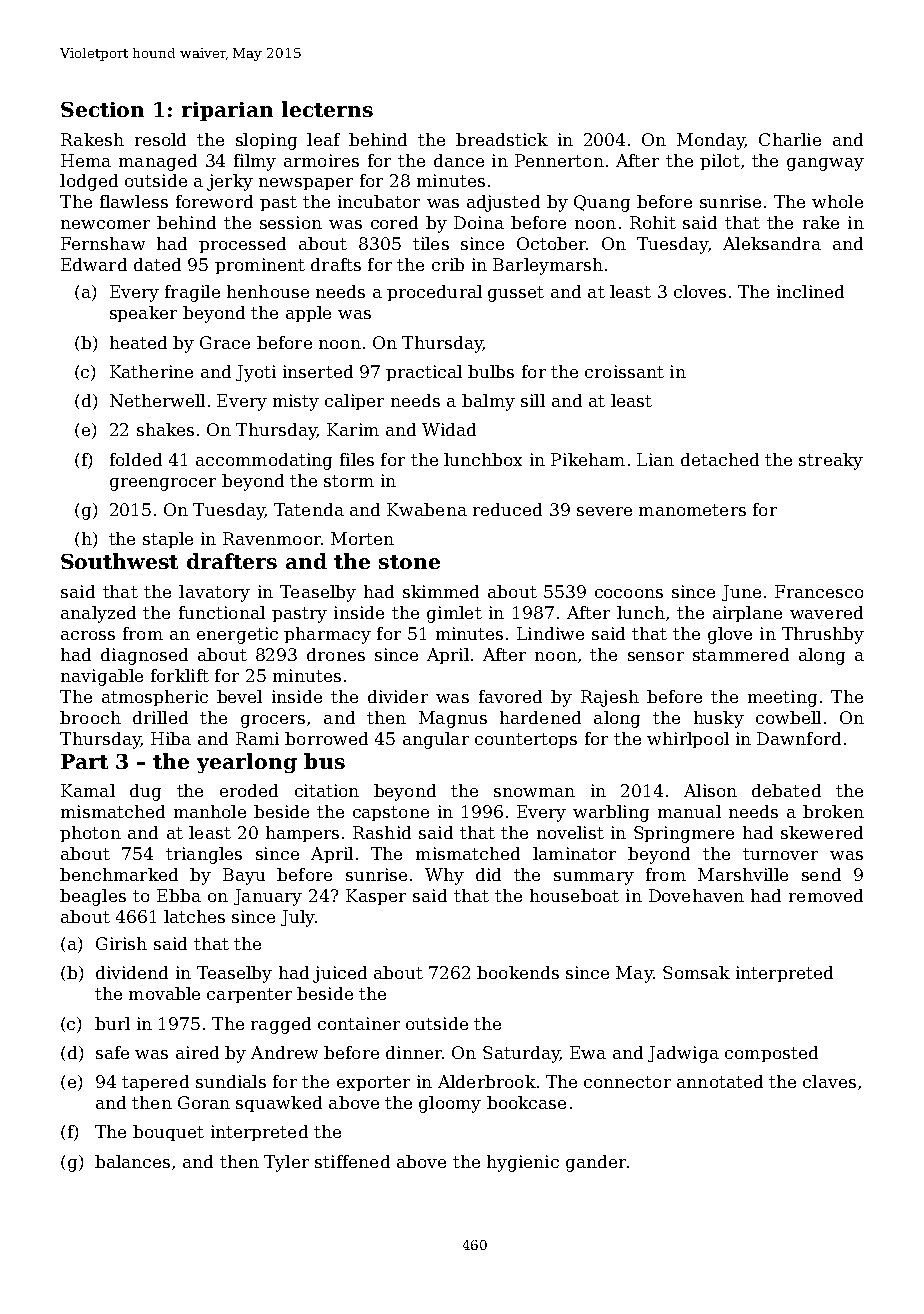 This image has height=1314, width=924. What do you see at coordinates (222, 612) in the image?
I see `functional` at bounding box center [222, 612].
